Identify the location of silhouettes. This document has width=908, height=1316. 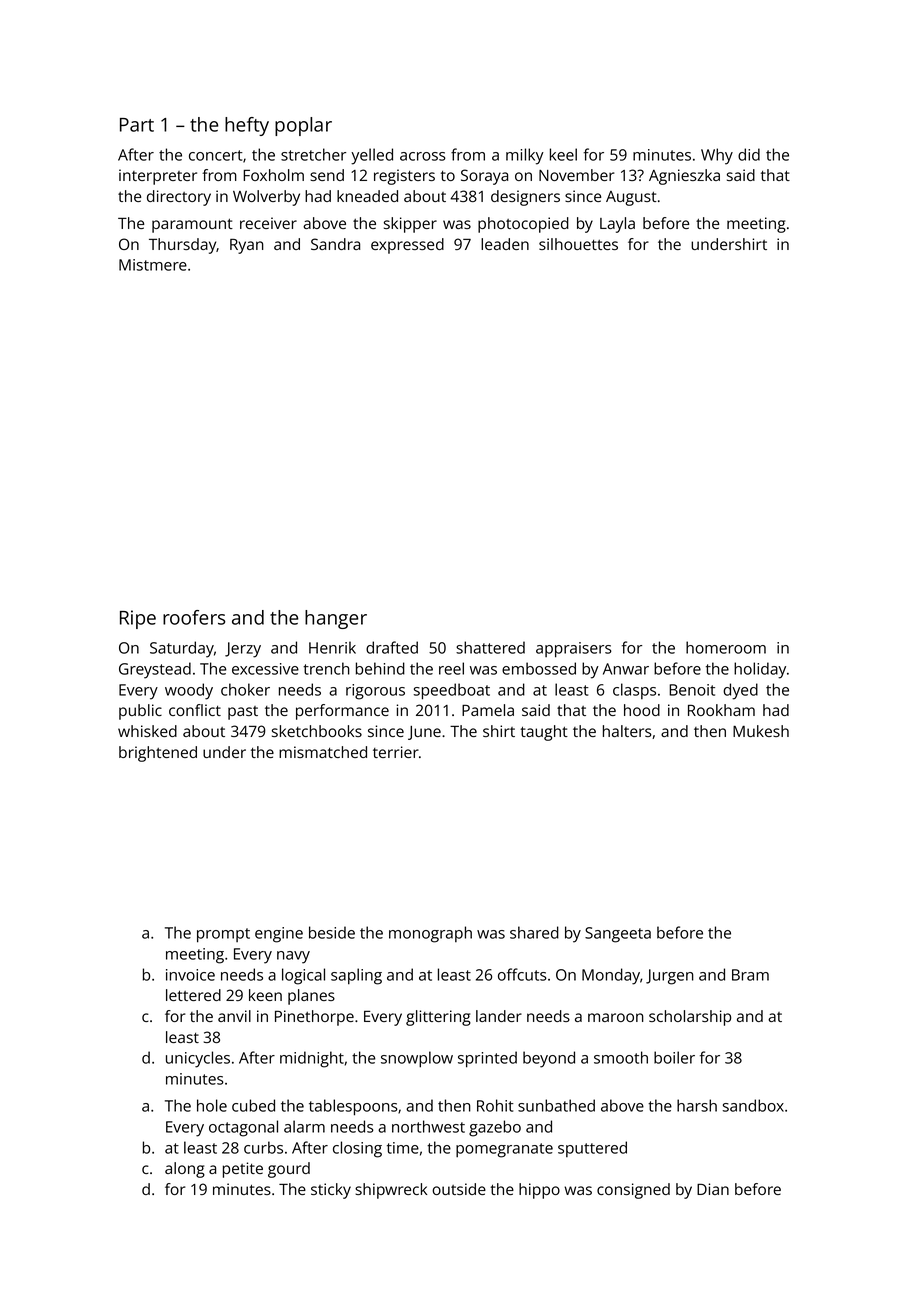
(578, 244).
